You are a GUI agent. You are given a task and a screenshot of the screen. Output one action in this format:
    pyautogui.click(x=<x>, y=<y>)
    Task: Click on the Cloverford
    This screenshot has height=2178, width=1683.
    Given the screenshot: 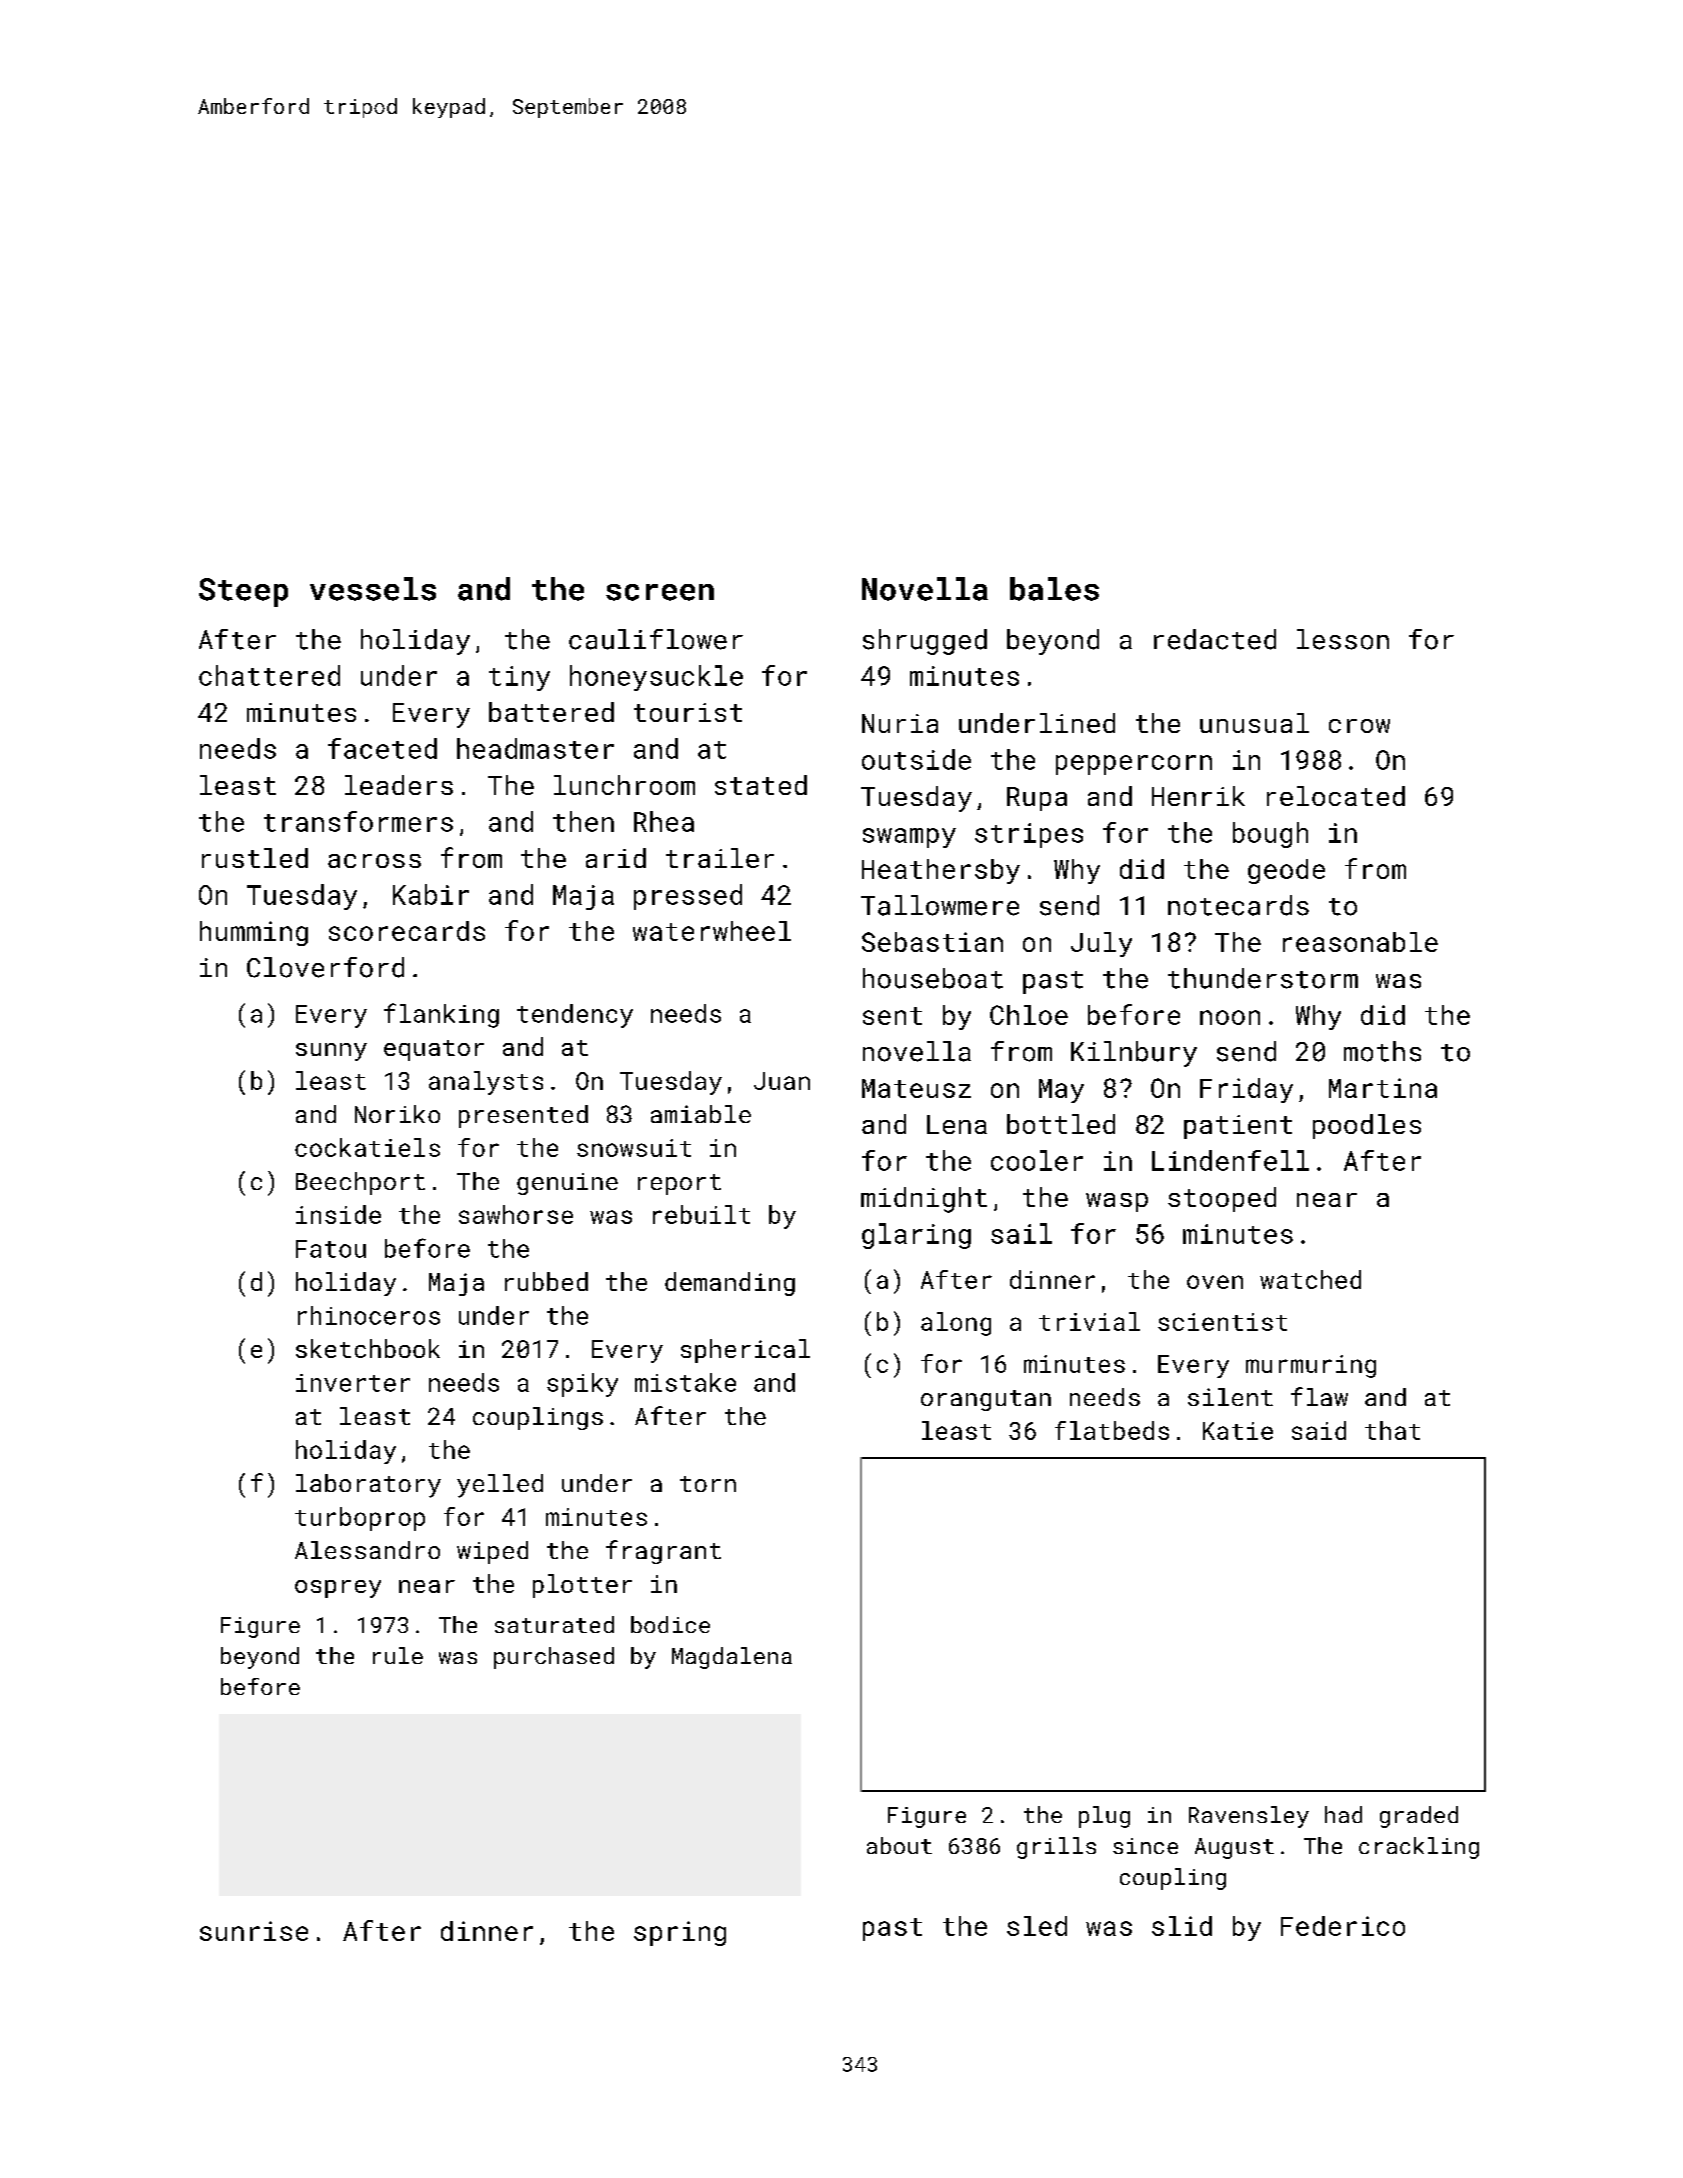 What is the action you would take?
    pyautogui.click(x=325, y=967)
